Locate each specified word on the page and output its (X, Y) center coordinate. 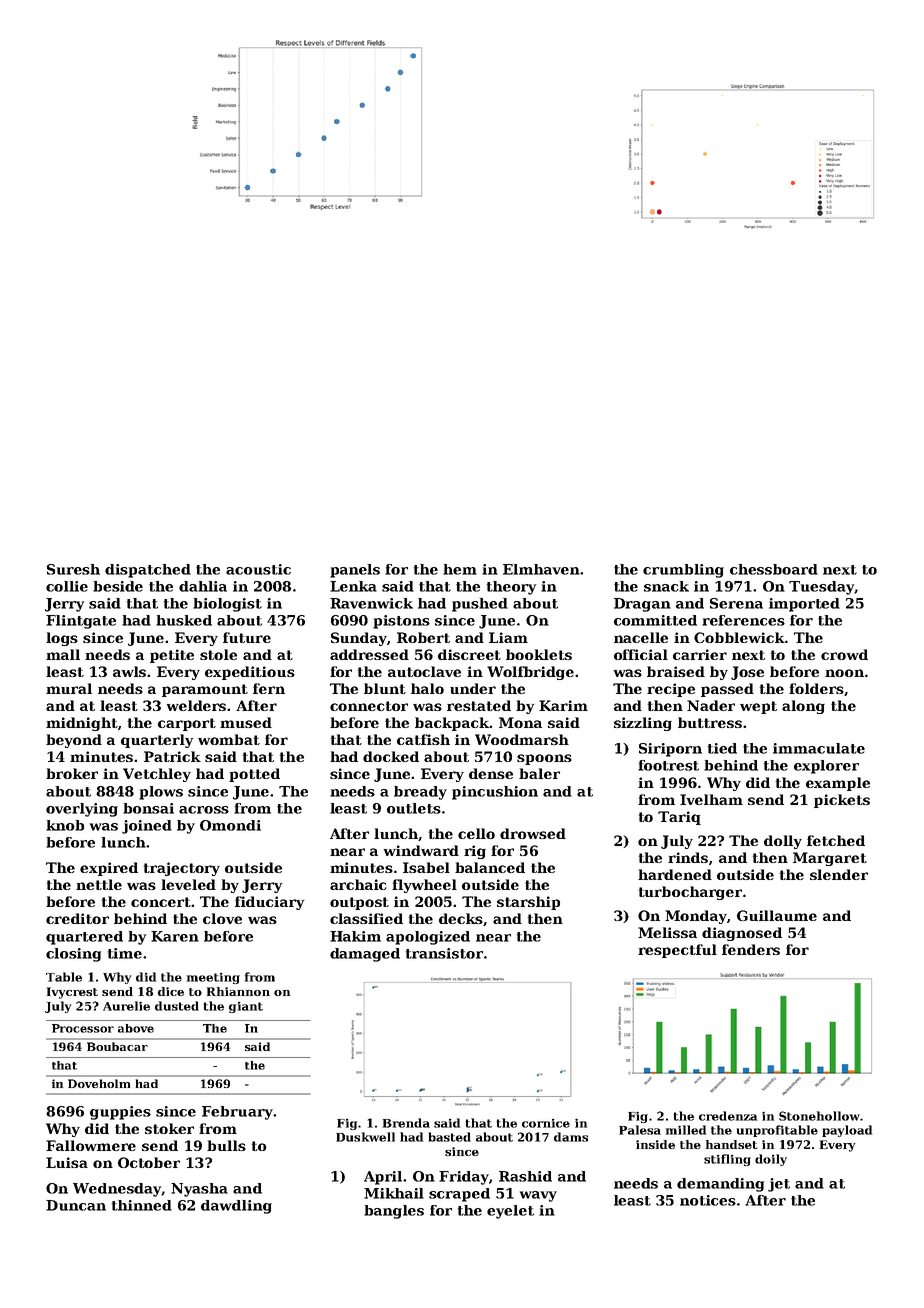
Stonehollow (819, 1116)
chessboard (774, 569)
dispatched (148, 571)
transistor (444, 953)
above (136, 1028)
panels (355, 571)
